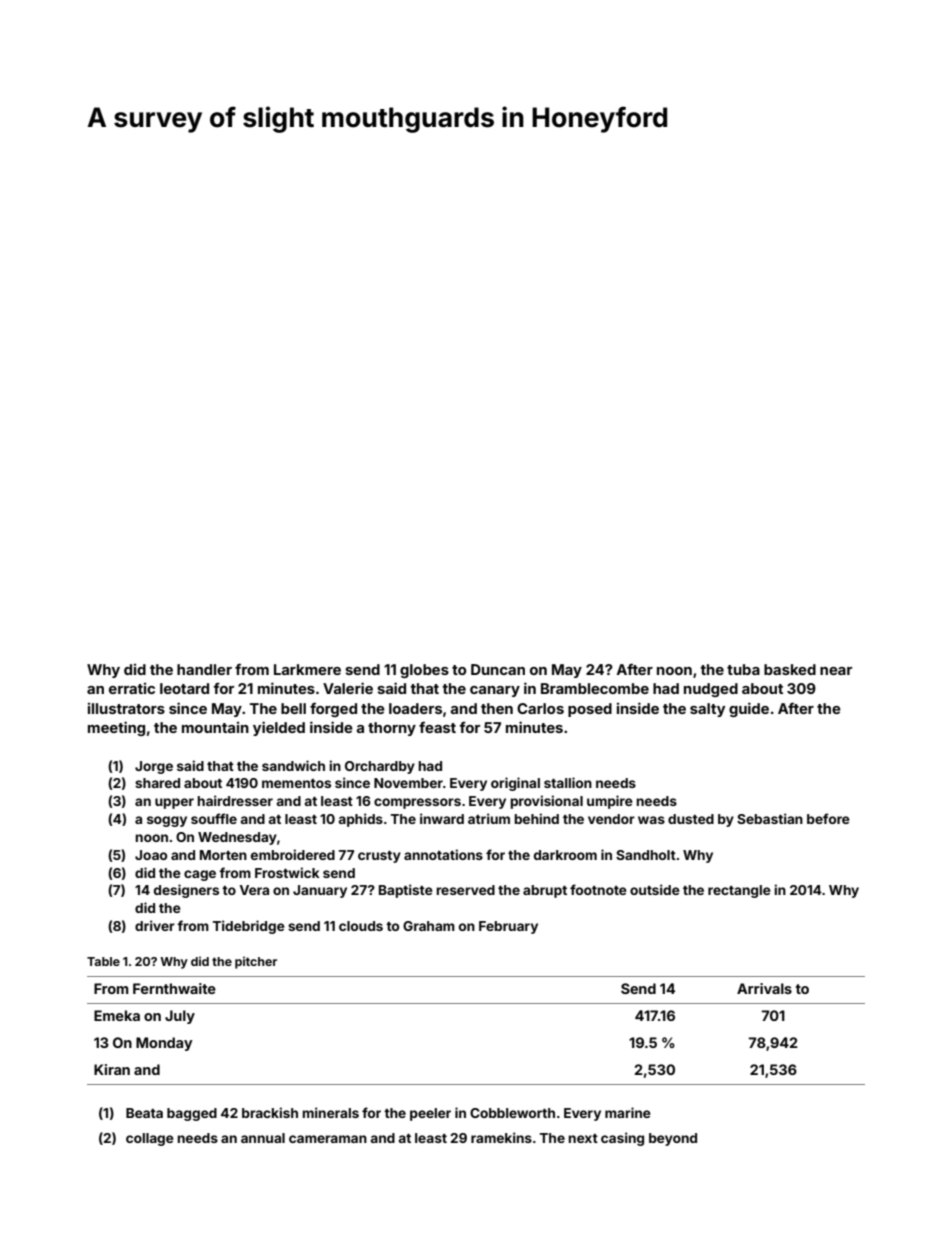 Image resolution: width=952 pixels, height=1233 pixels. Describe the element at coordinates (424, 671) in the screenshot. I see `globes` at that location.
